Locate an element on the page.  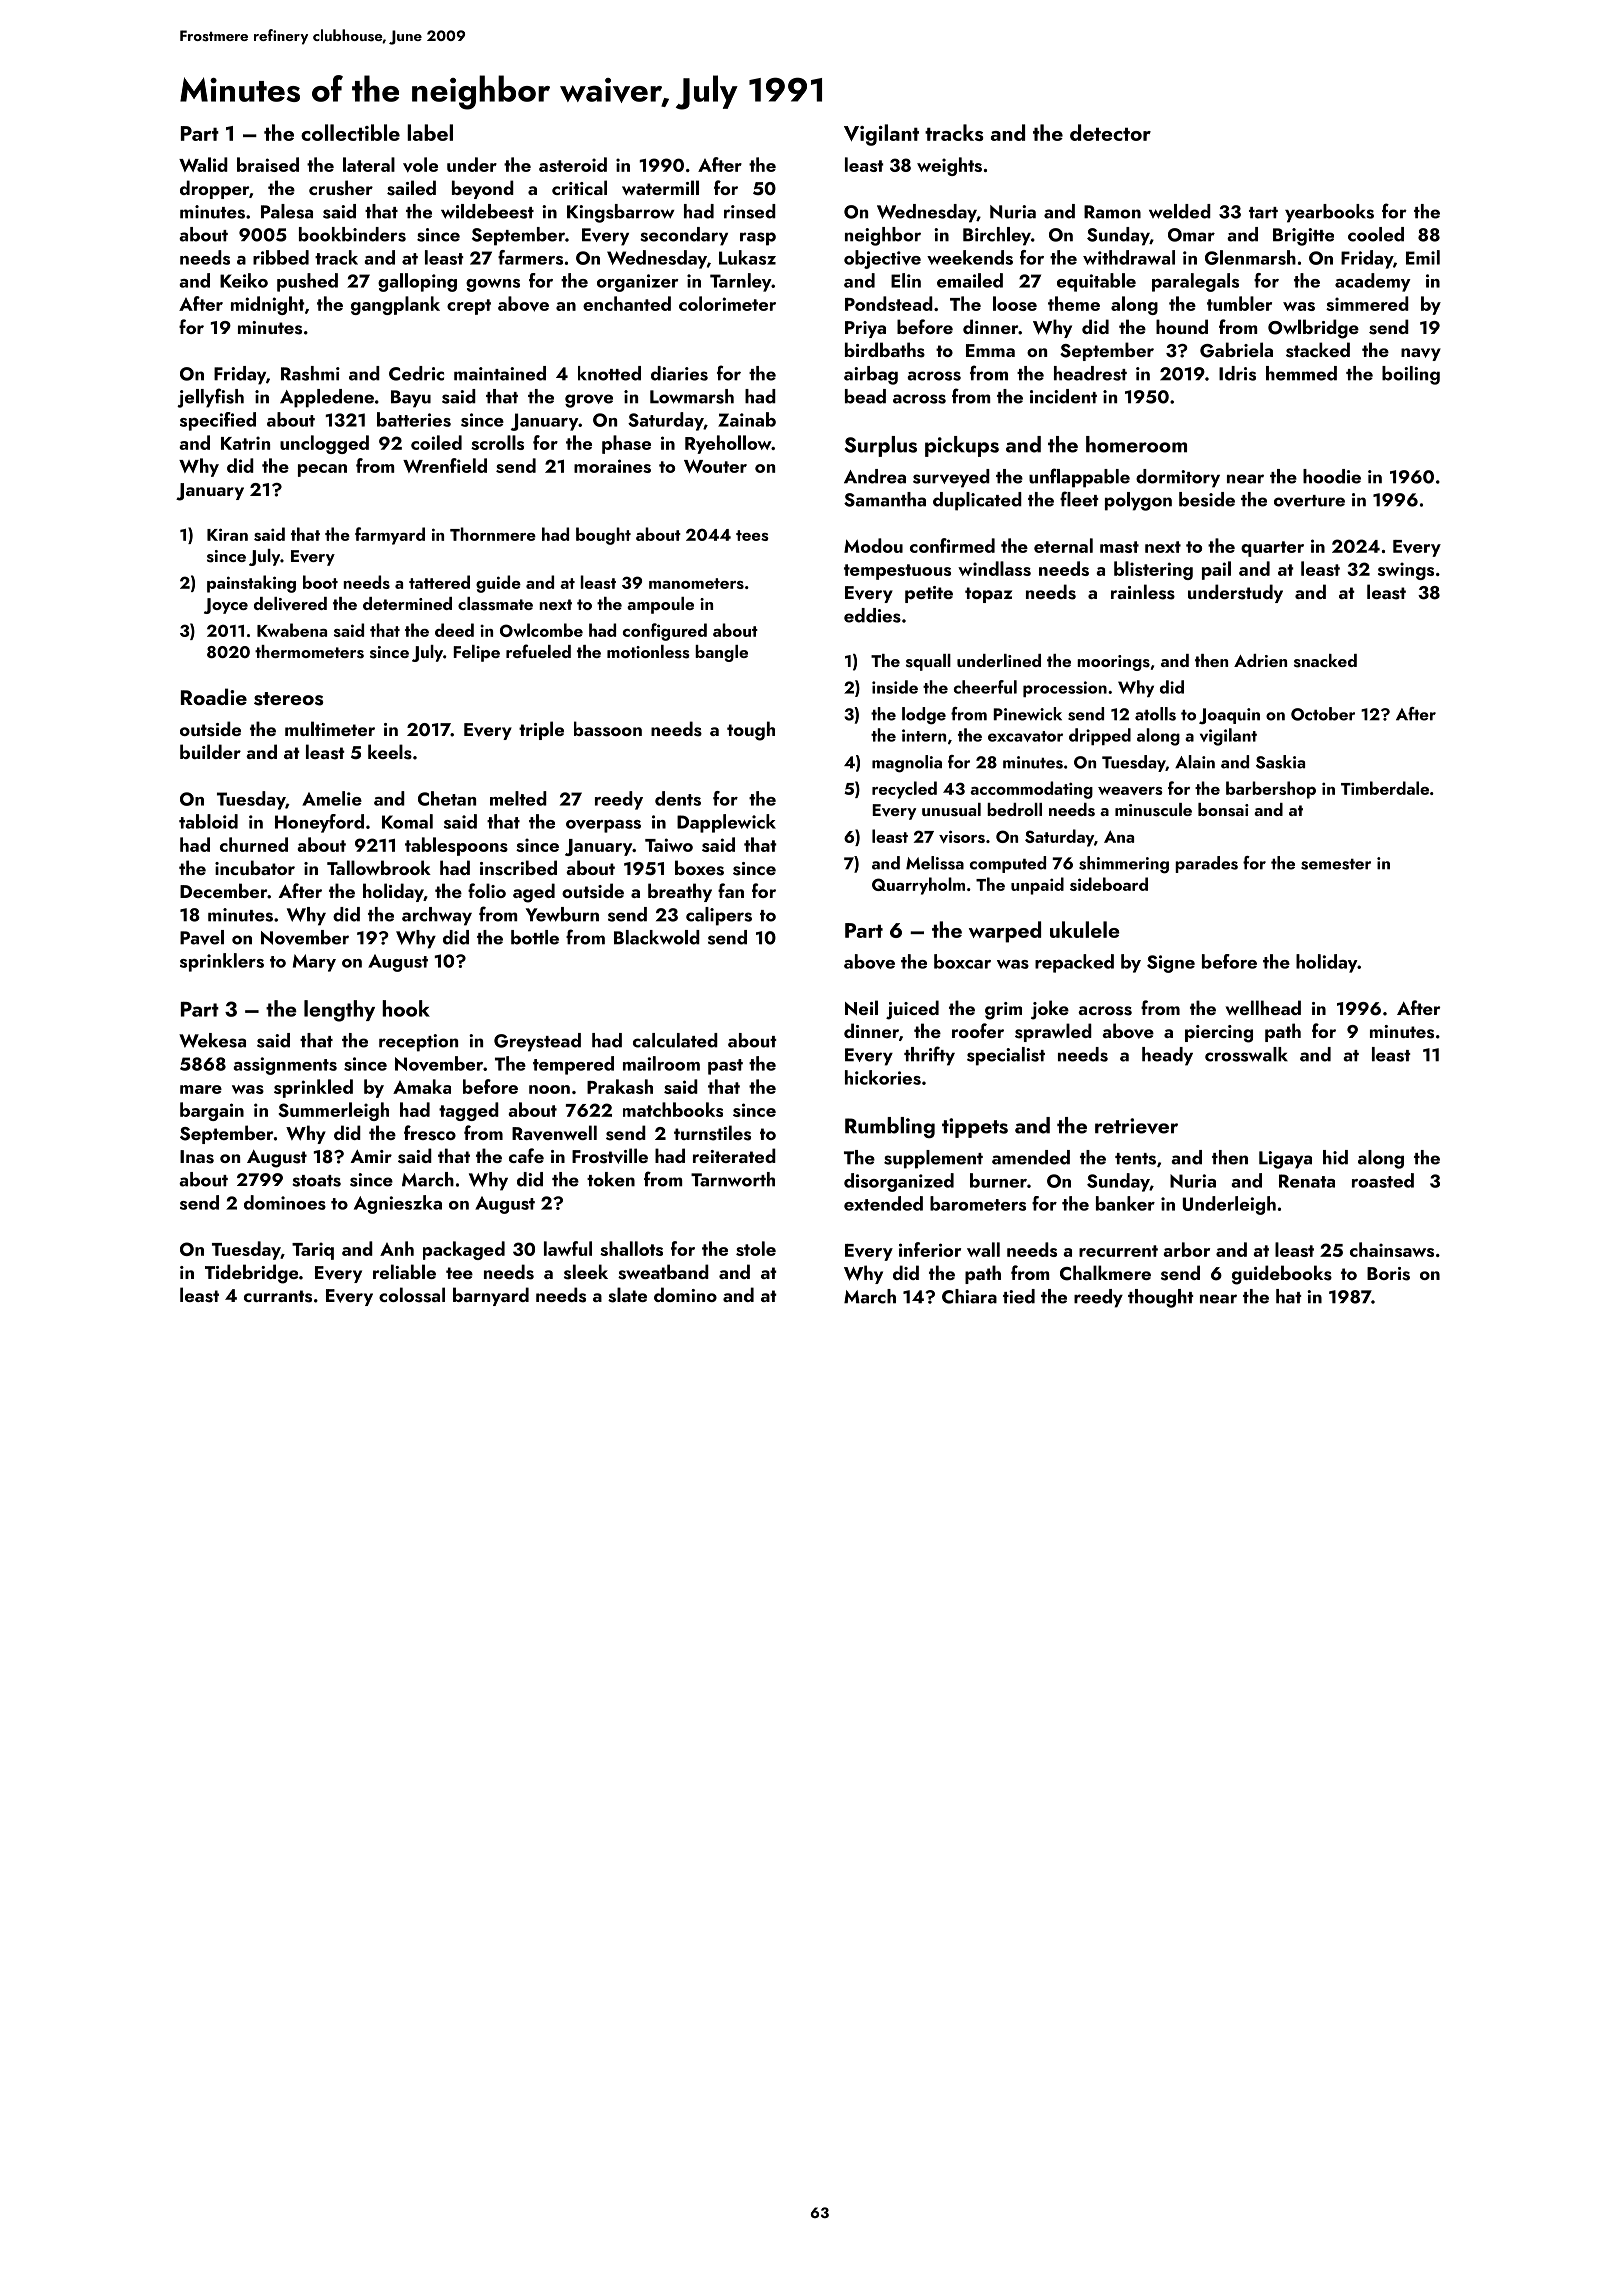
sideboard is located at coordinates (1109, 884).
